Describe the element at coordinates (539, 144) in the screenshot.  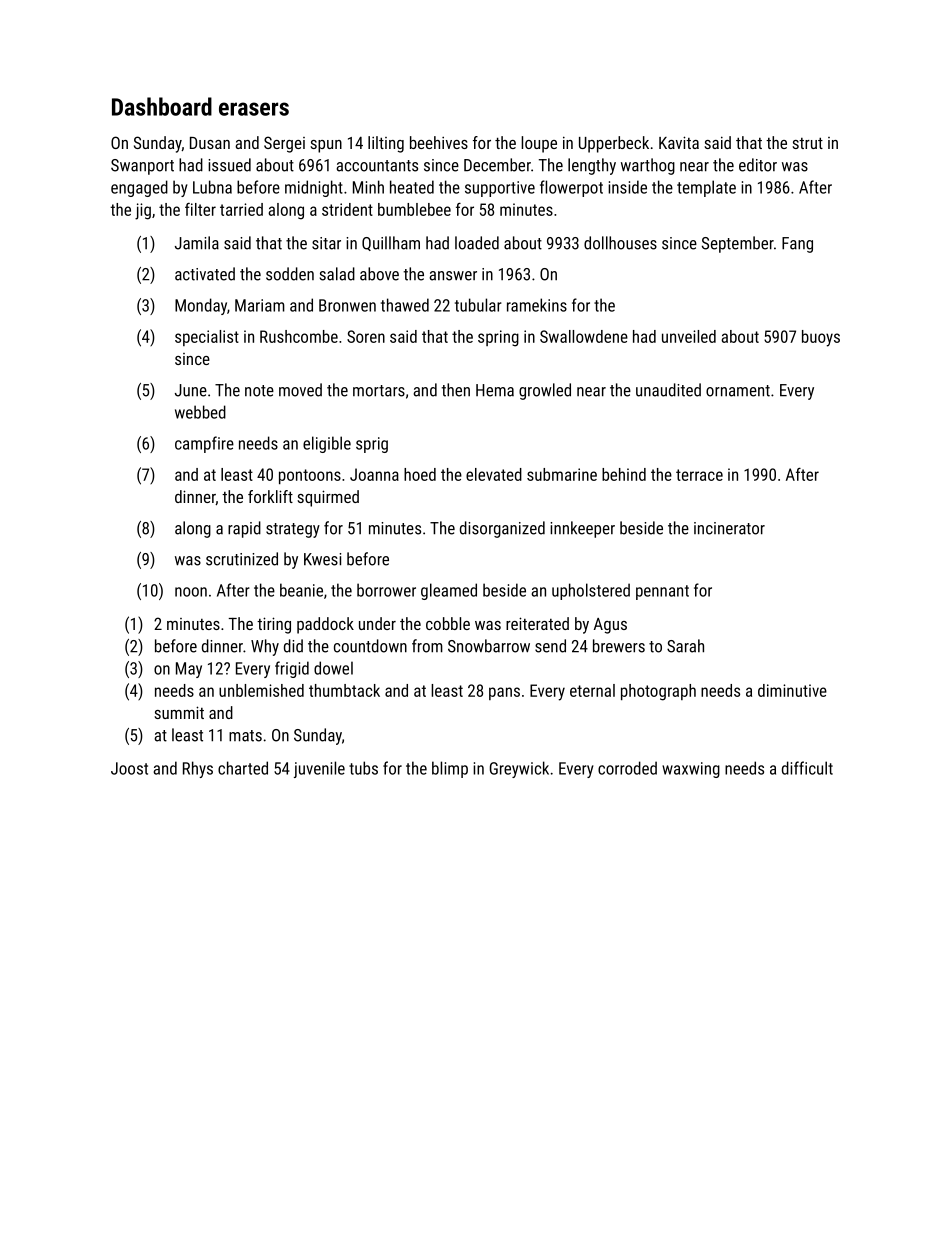
I see `loupe` at that location.
